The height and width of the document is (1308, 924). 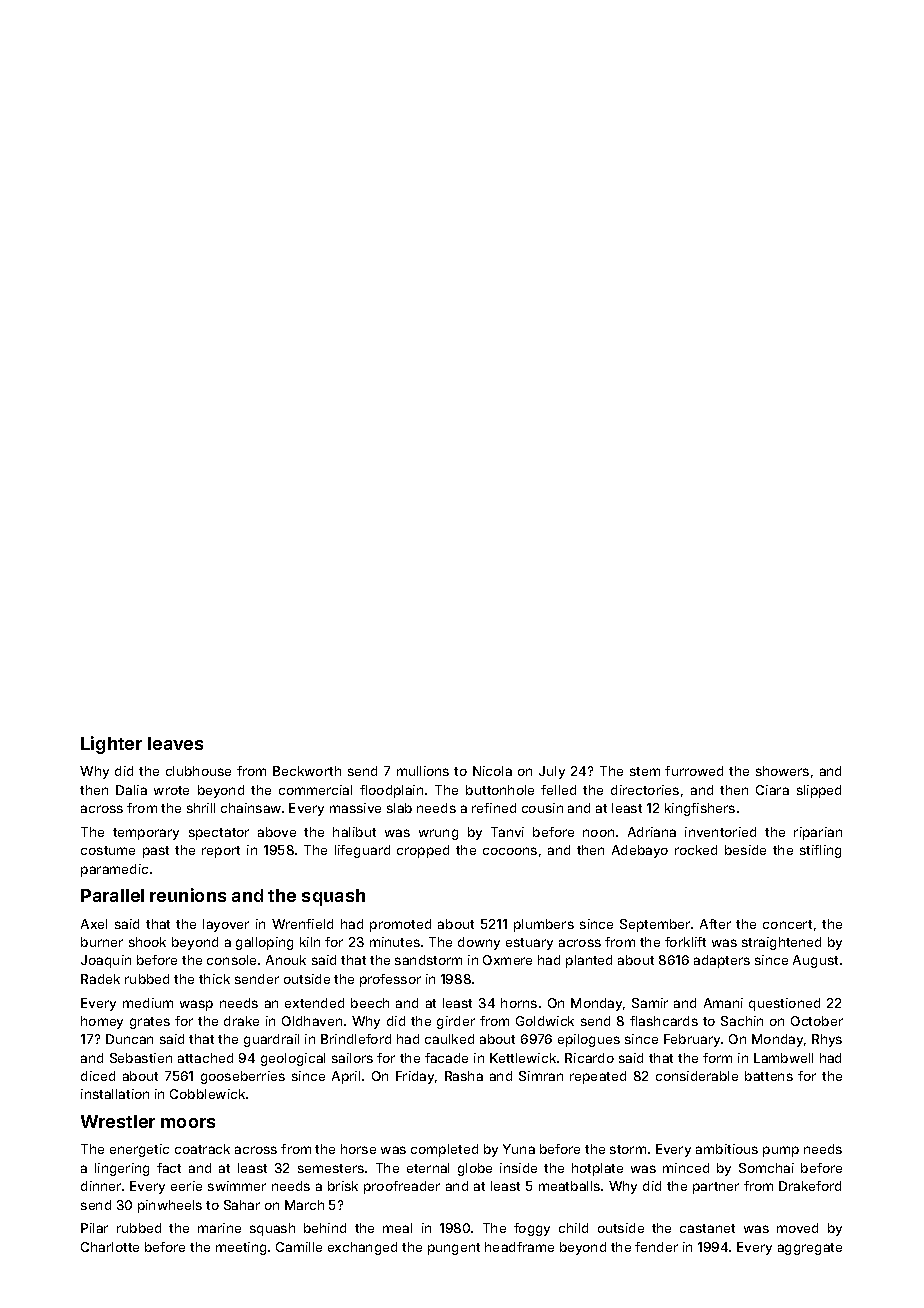 I want to click on Lighter, so click(x=111, y=745).
